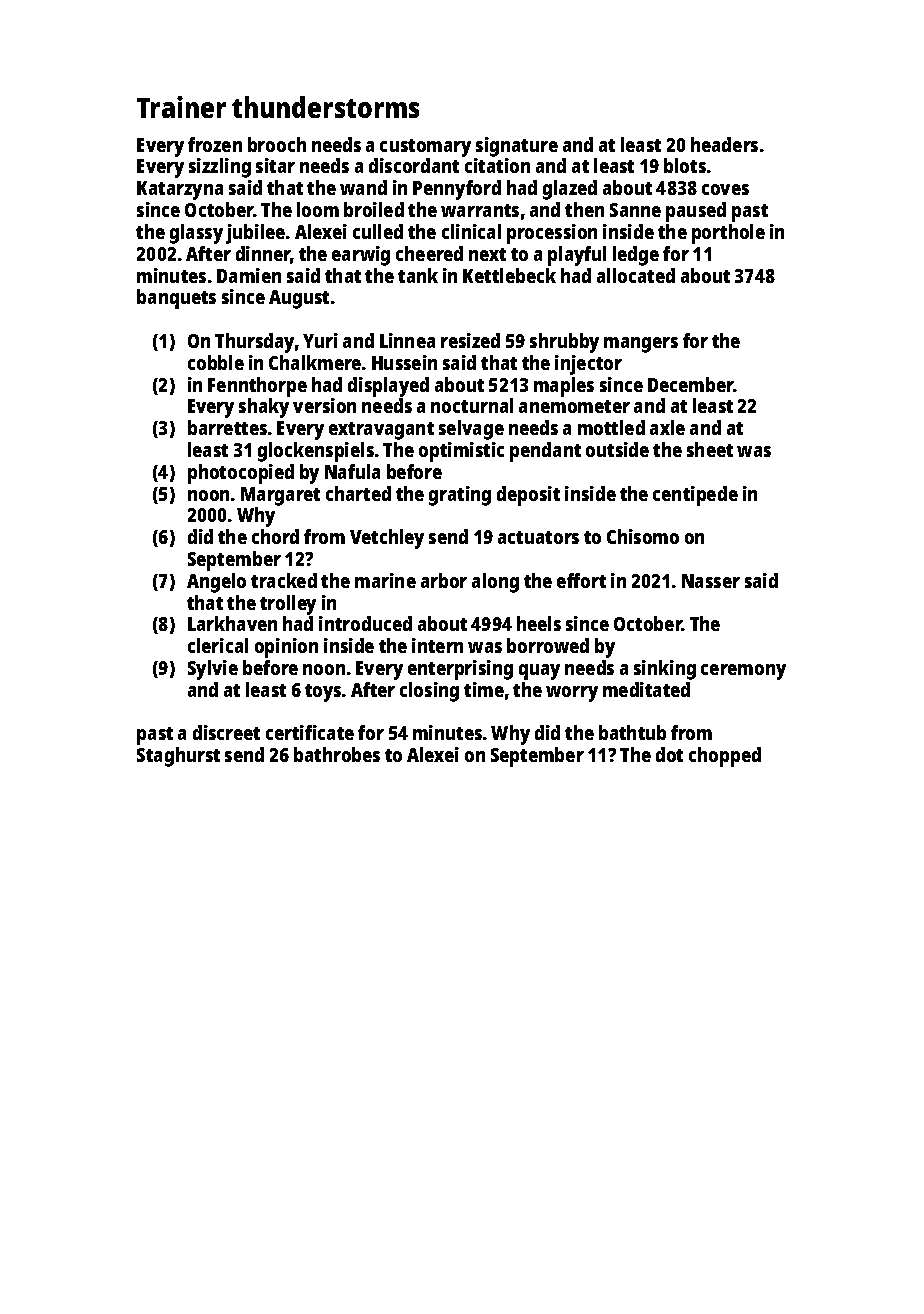 The width and height of the image is (924, 1314). Describe the element at coordinates (725, 757) in the image. I see `chopped` at that location.
